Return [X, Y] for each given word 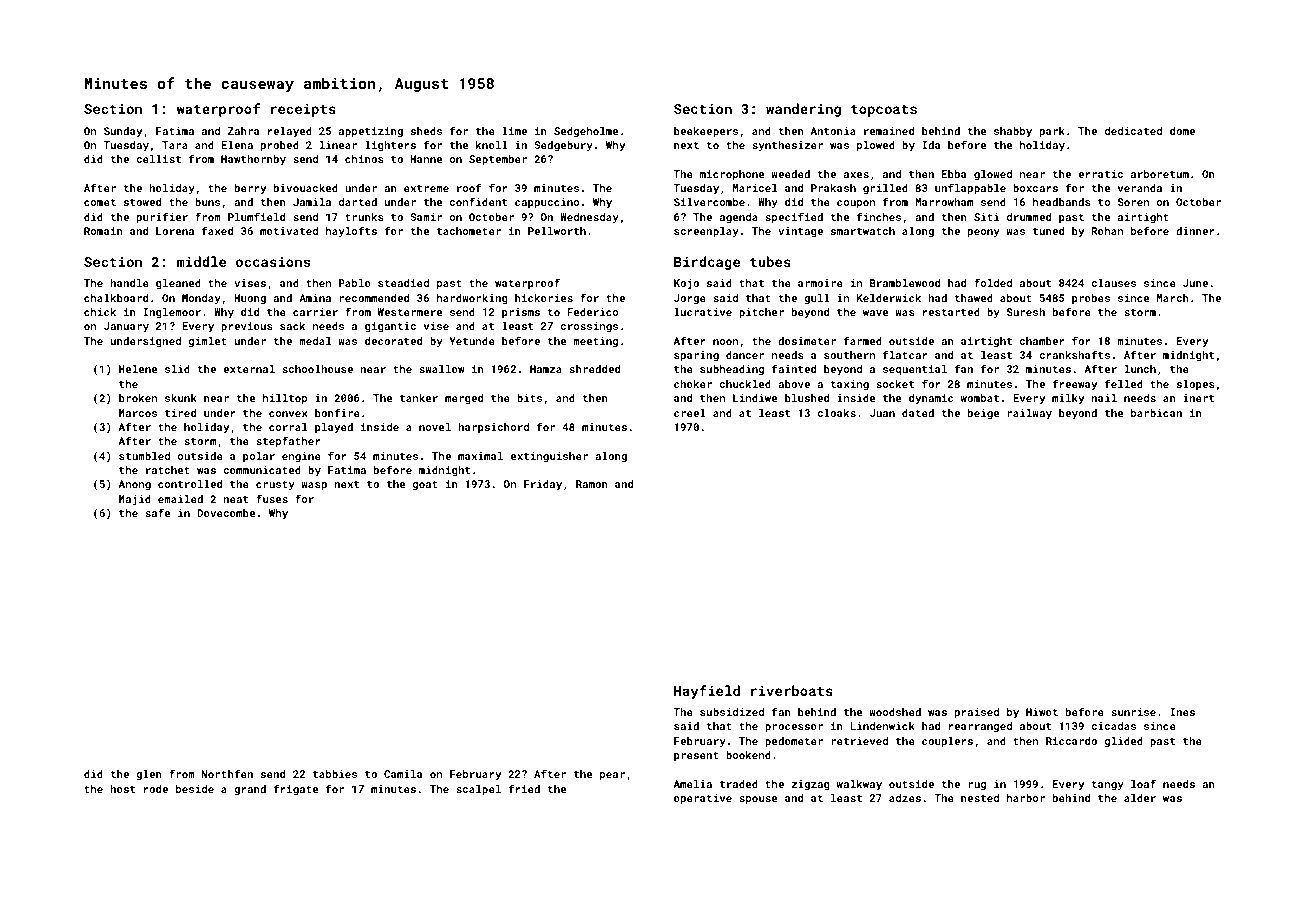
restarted [951, 312]
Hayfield [707, 692]
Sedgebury [563, 146]
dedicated [1133, 131]
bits [529, 398]
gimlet [208, 342]
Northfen [227, 773]
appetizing [371, 132]
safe [157, 512]
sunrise [1133, 712]
